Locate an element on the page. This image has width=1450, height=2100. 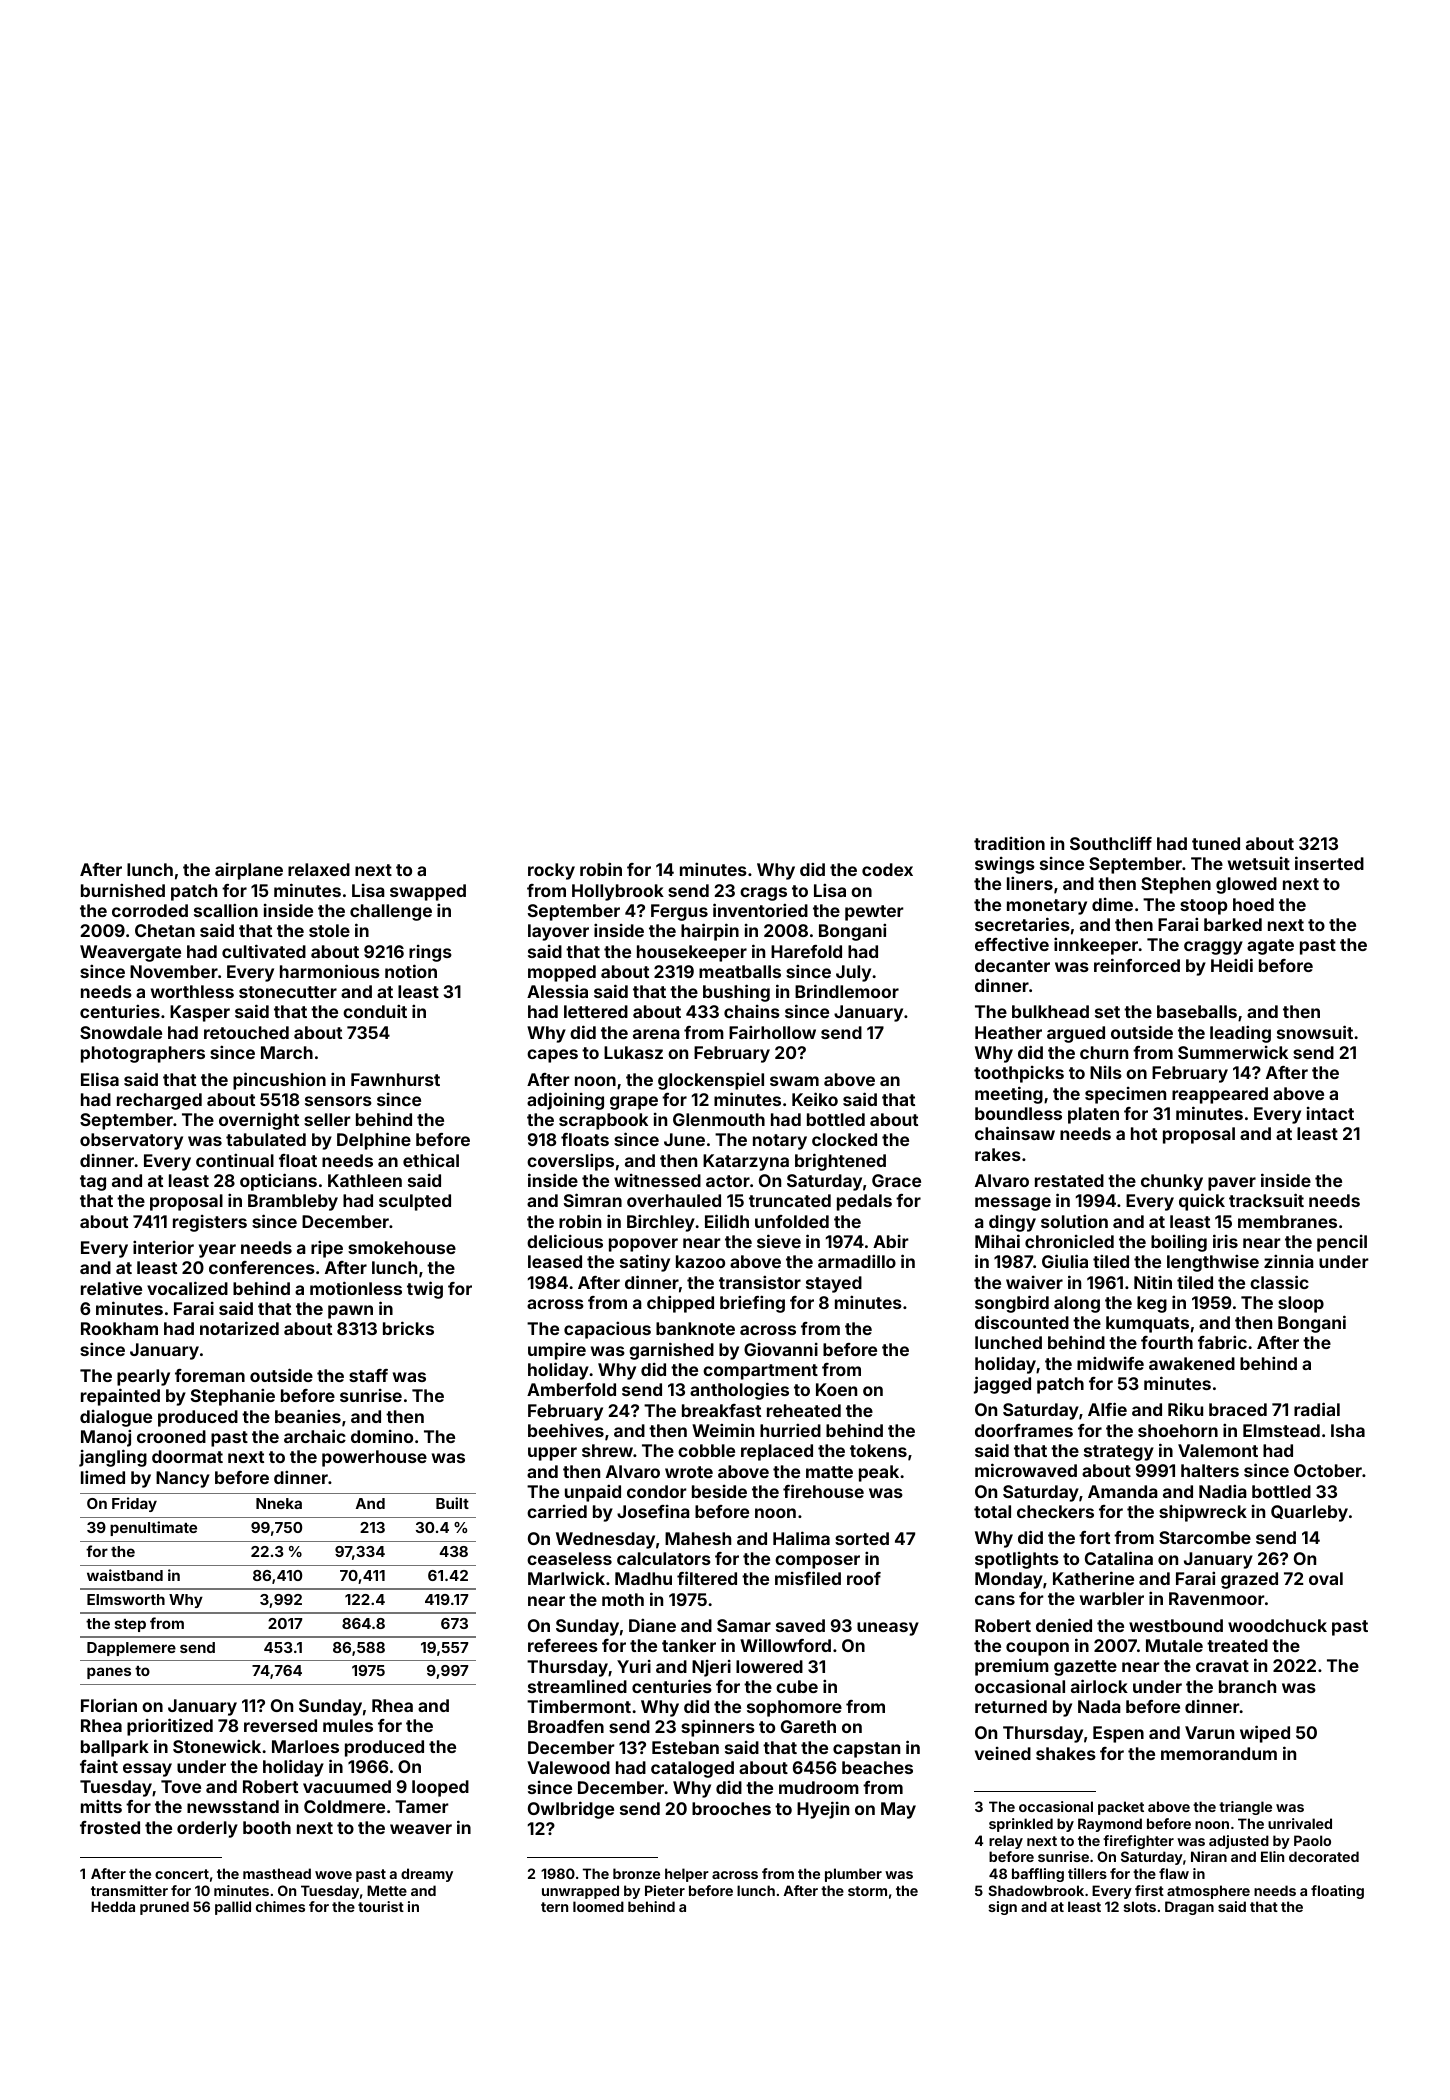
tradition is located at coordinates (1009, 843).
